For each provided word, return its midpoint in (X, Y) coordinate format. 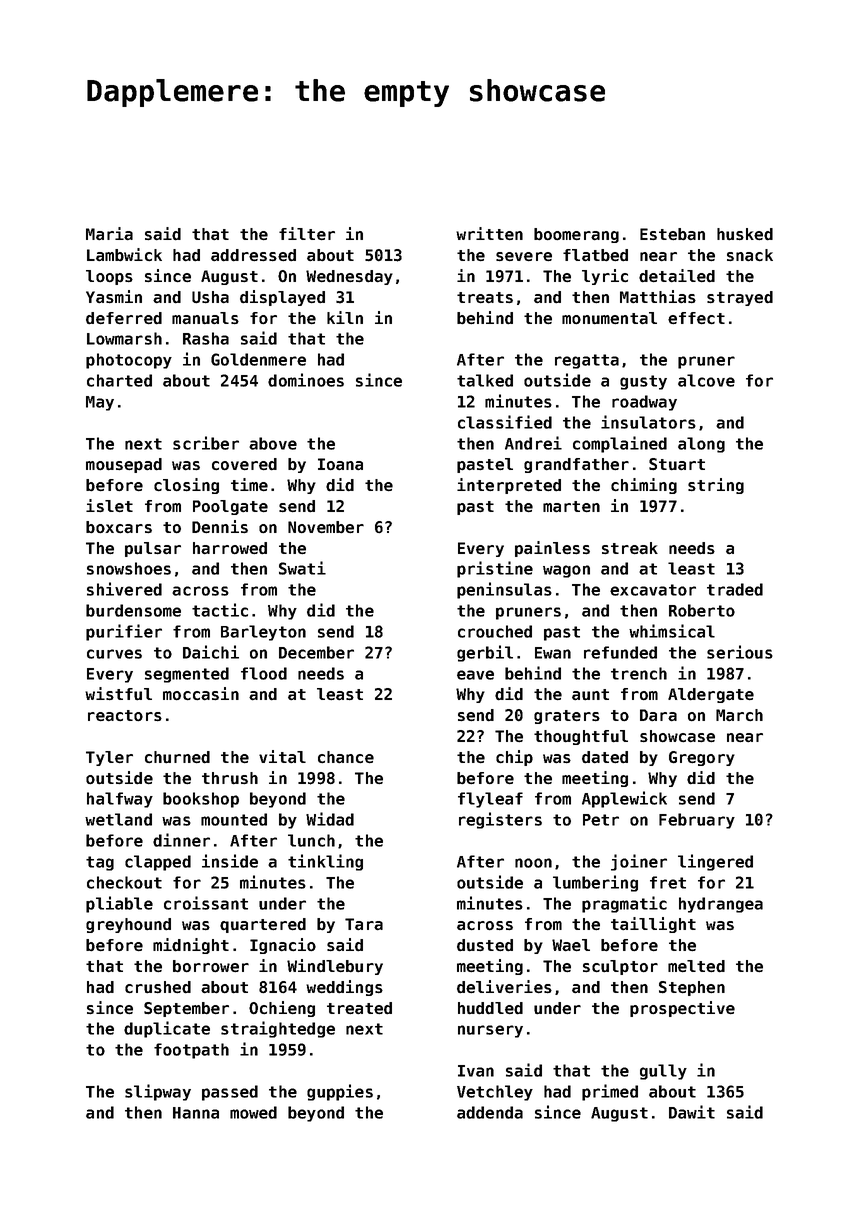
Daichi (211, 652)
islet (109, 505)
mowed (253, 1112)
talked (485, 380)
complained (620, 444)
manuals (205, 318)
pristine (495, 569)
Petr (601, 820)
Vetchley (495, 1093)
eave (475, 675)
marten (571, 506)
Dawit (692, 1112)
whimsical (672, 631)
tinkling (325, 862)
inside (230, 861)
